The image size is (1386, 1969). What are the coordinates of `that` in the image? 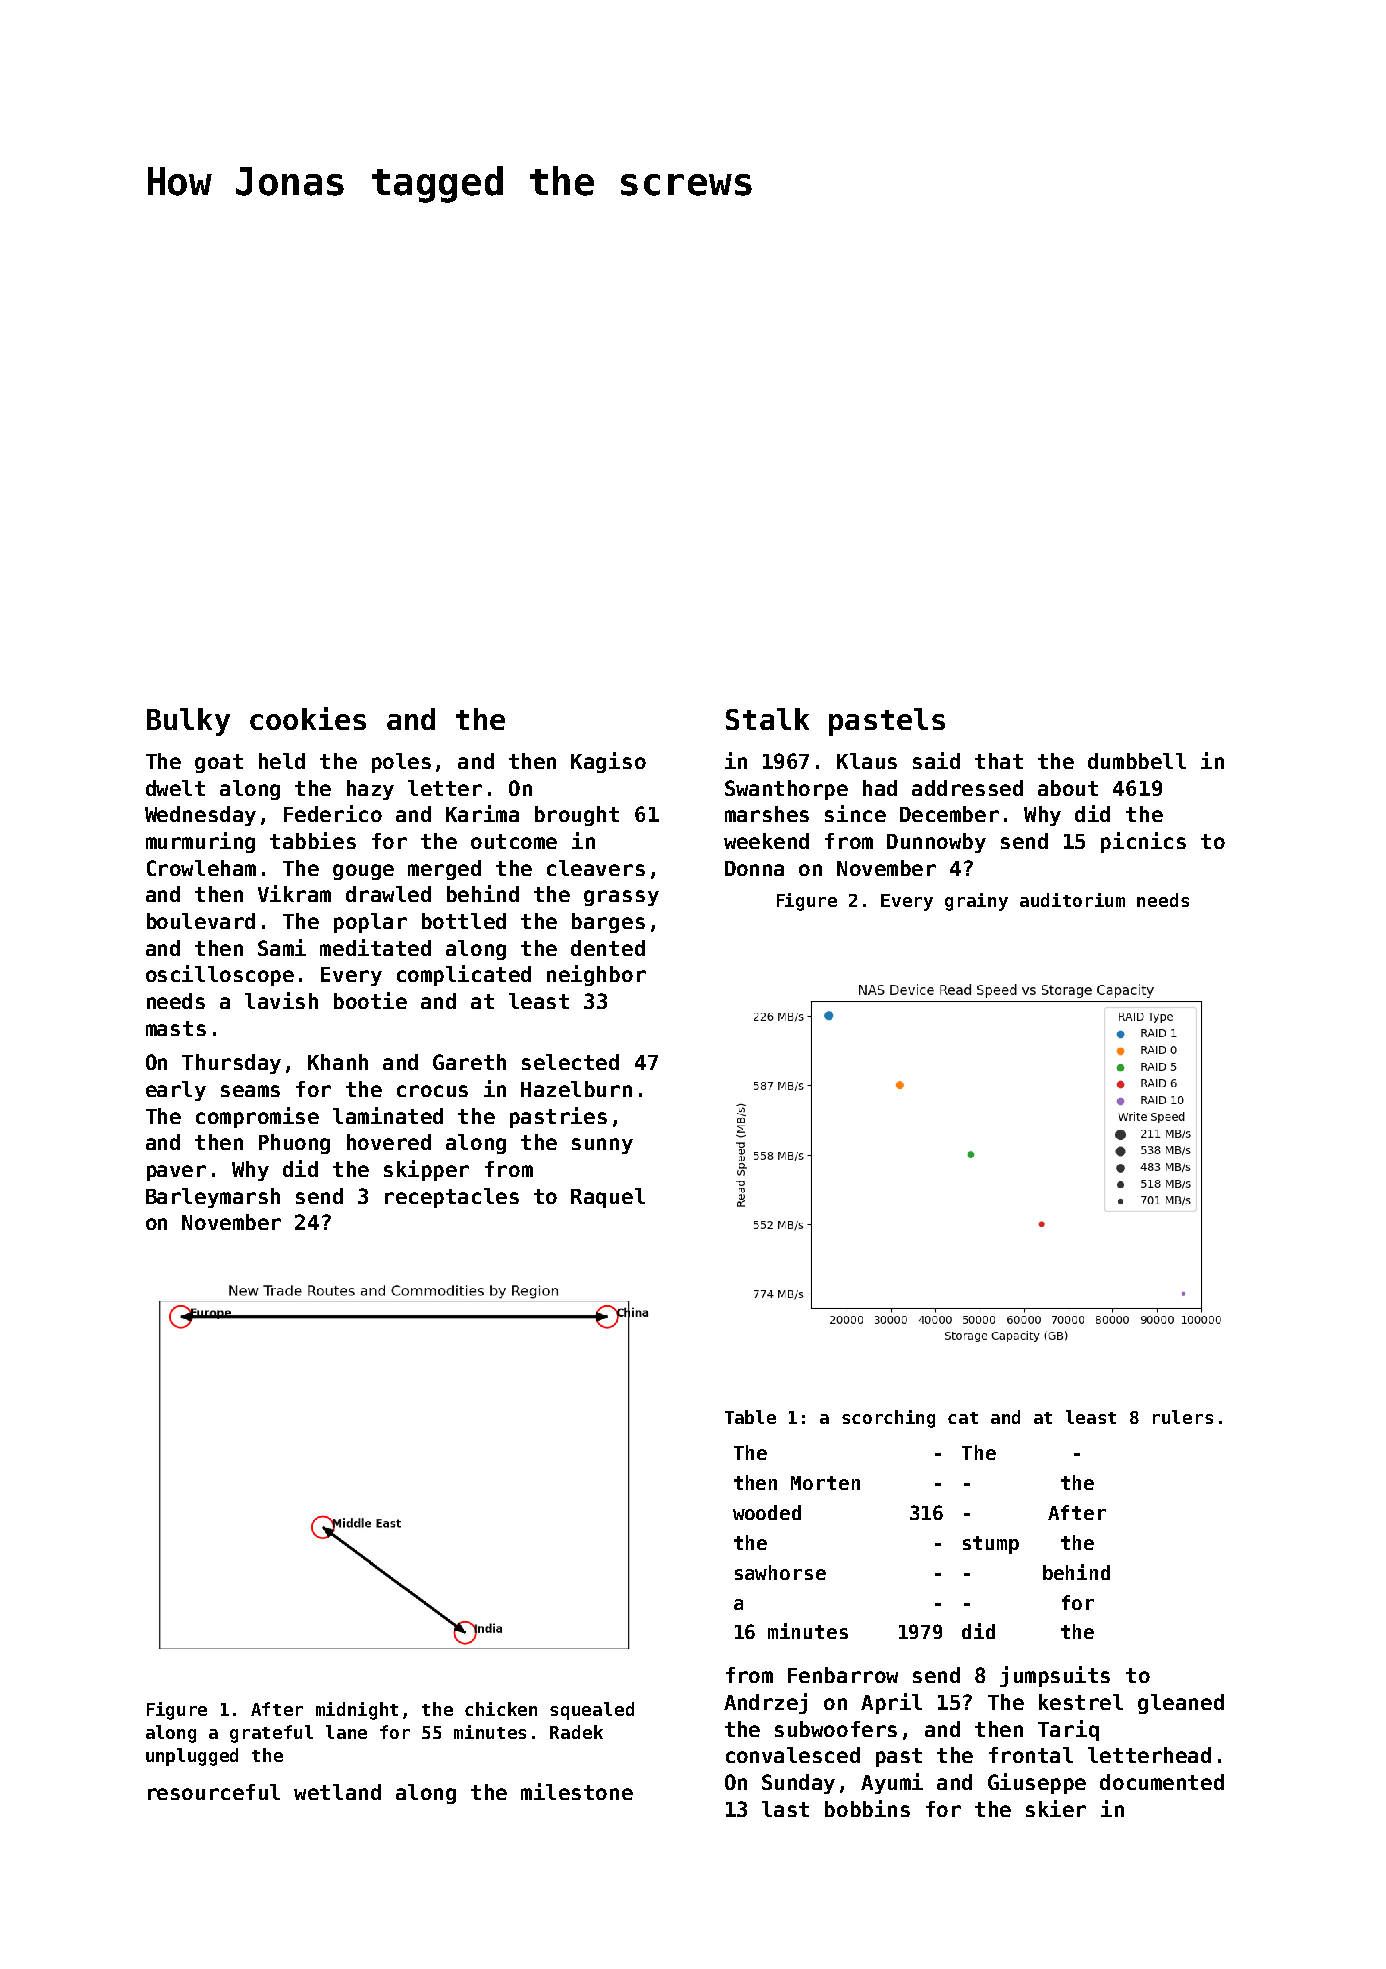 It's located at (999, 761).
